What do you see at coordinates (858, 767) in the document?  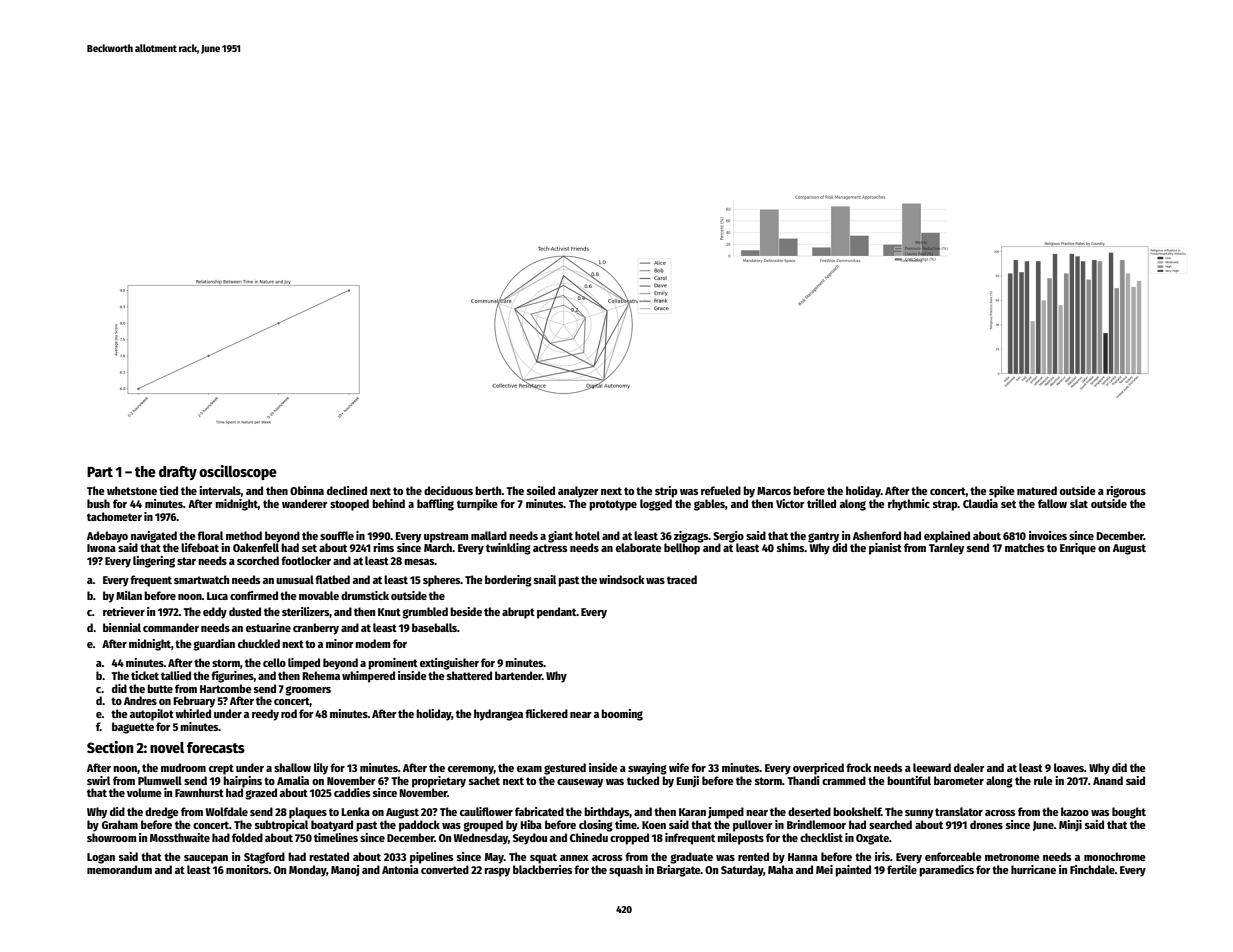 I see `frock` at bounding box center [858, 767].
